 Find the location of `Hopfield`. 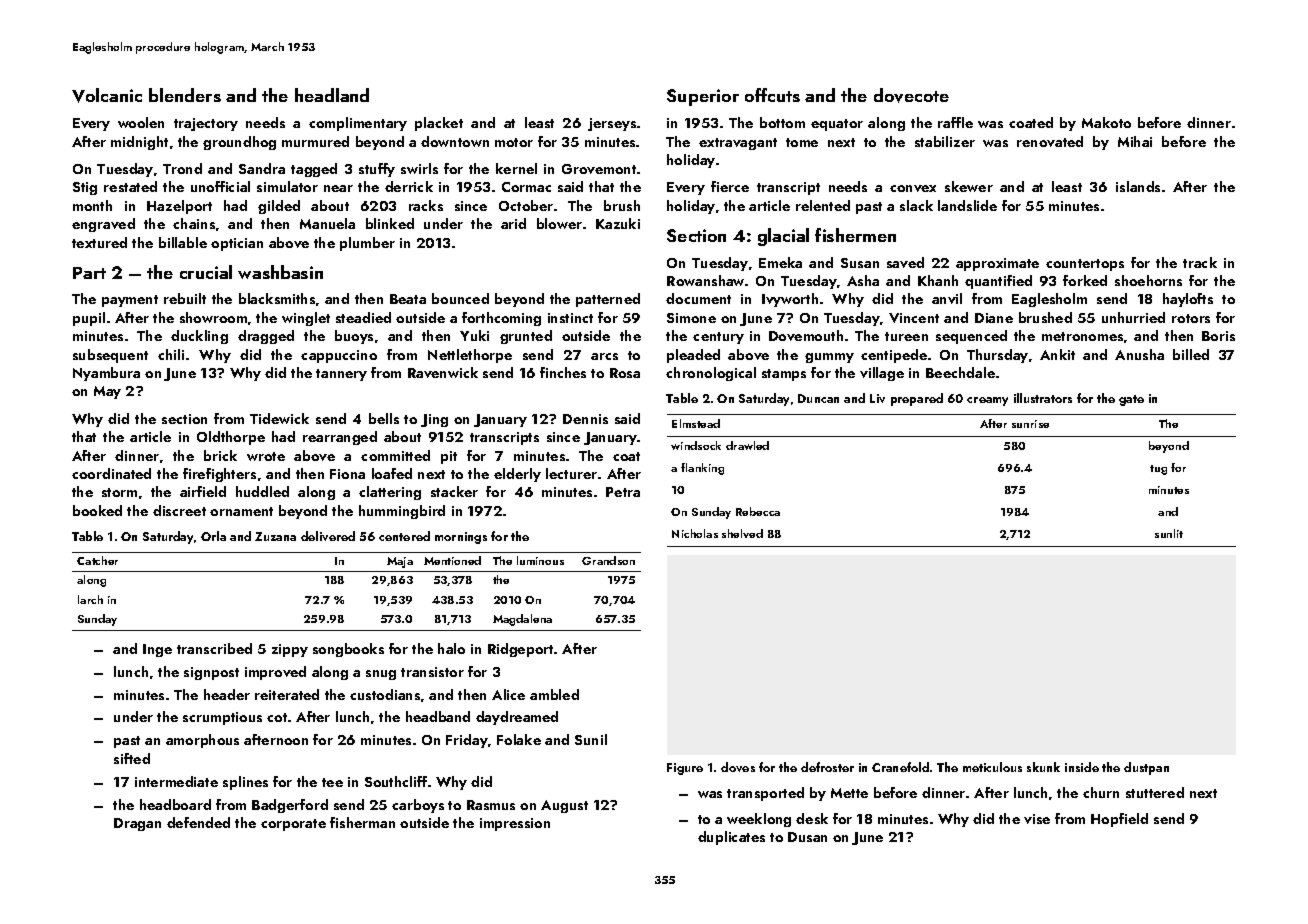

Hopfield is located at coordinates (1119, 820).
